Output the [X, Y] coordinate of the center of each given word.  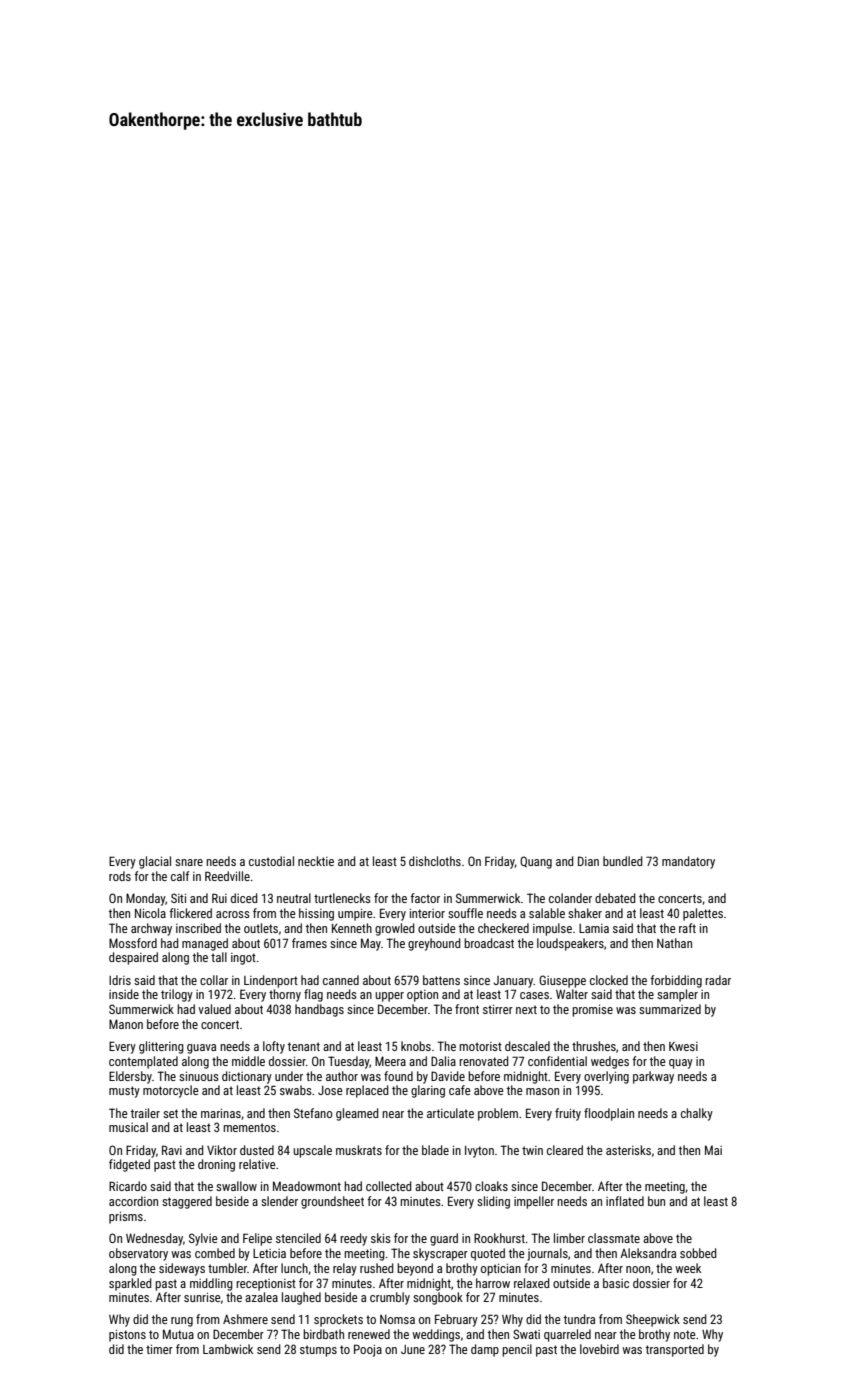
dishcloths [435, 861]
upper [389, 997]
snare [189, 862]
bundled [623, 861]
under [289, 1076]
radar [718, 980]
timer [159, 1349]
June [413, 1349]
